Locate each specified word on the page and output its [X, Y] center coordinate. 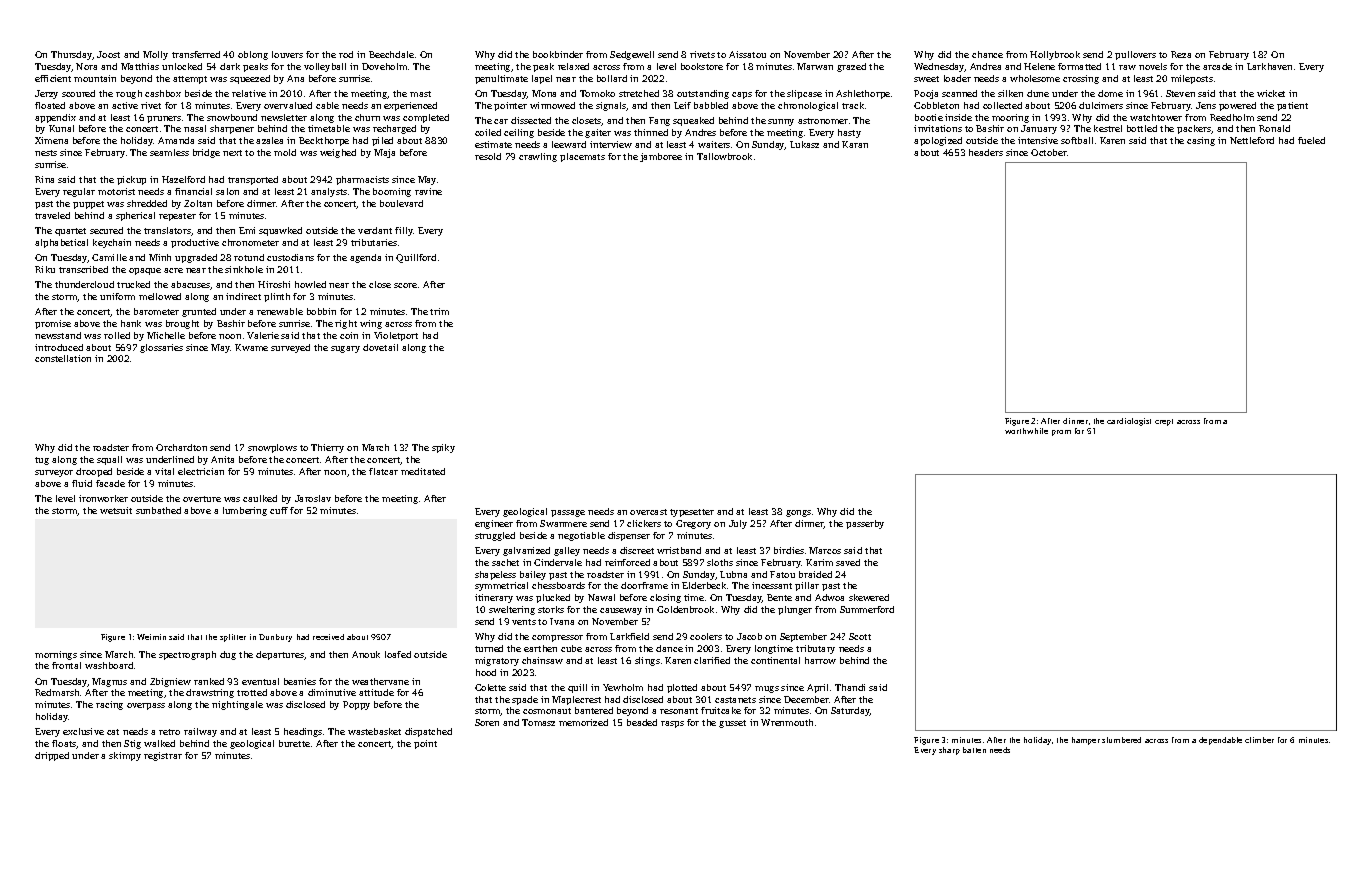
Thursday [72, 55]
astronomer [823, 121]
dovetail [380, 347]
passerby [865, 524]
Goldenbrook [685, 609]
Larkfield [629, 636]
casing [1201, 141]
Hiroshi [274, 284]
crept [1164, 422]
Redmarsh [57, 692]
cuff [279, 510]
